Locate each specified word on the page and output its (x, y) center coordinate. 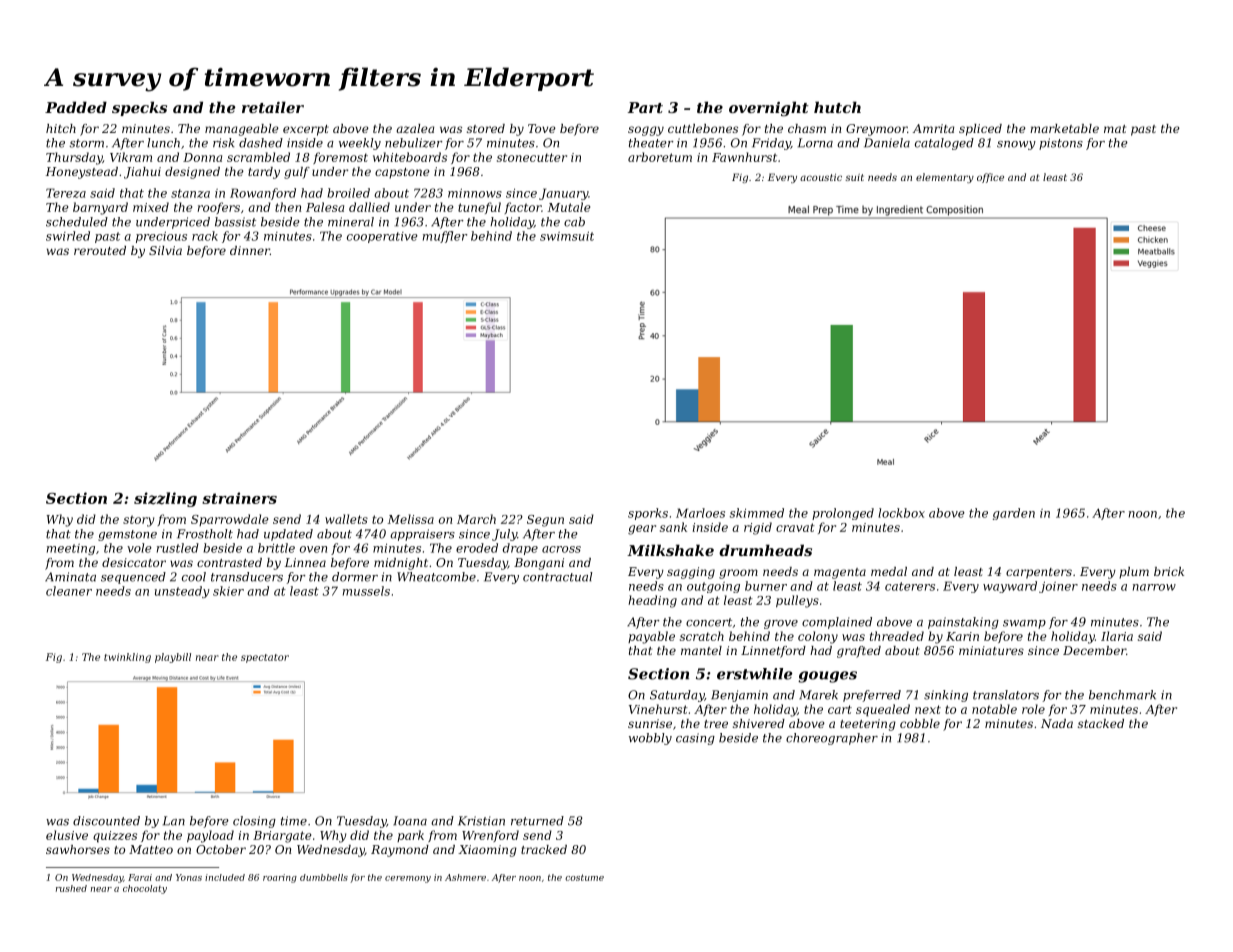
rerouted (100, 250)
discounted (106, 821)
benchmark (1122, 695)
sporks (648, 514)
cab (574, 222)
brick (1169, 571)
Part (645, 107)
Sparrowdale (229, 520)
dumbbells (324, 877)
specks (139, 108)
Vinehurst (658, 709)
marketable (1064, 128)
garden (1014, 514)
